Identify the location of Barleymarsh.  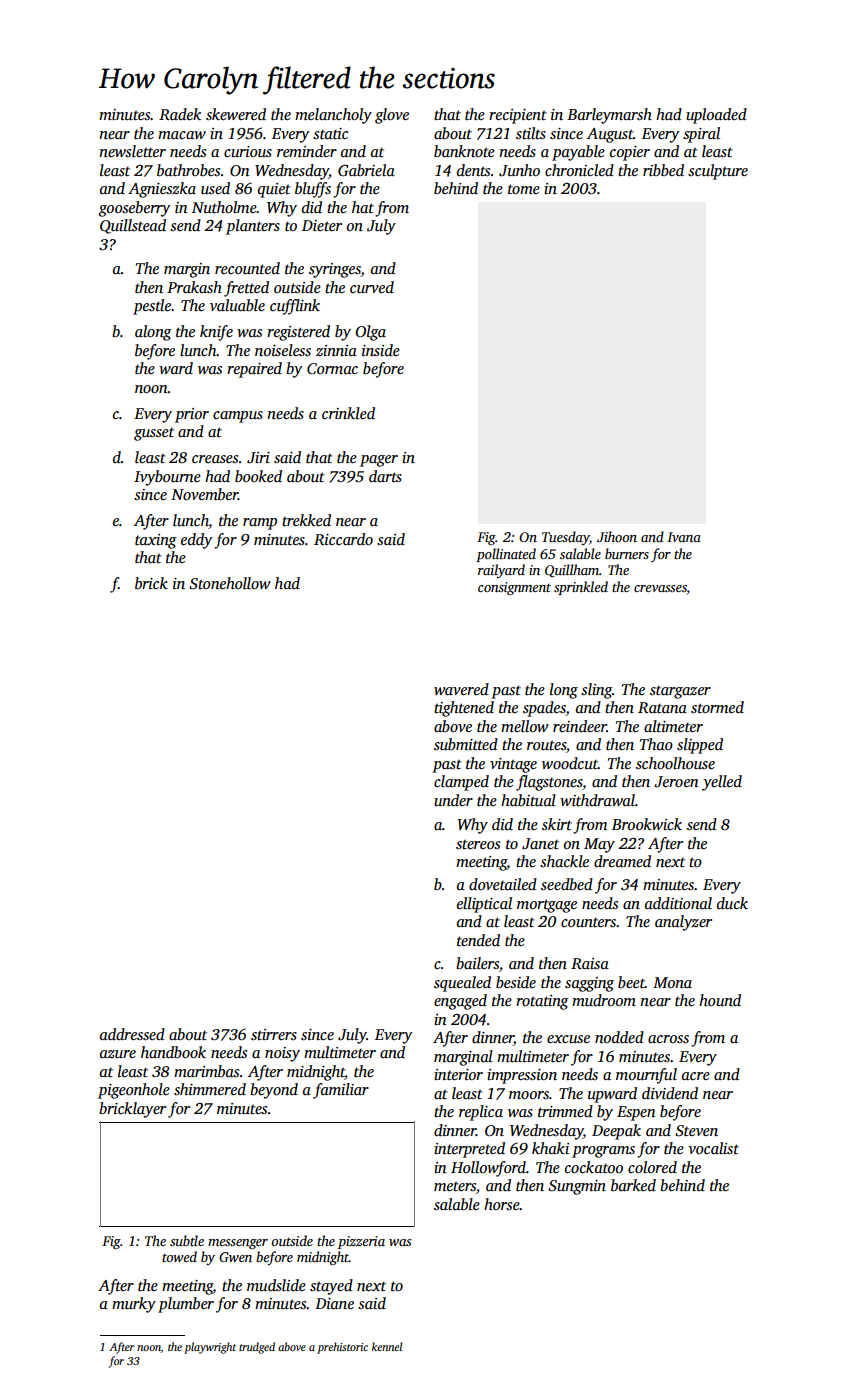
(609, 116).
